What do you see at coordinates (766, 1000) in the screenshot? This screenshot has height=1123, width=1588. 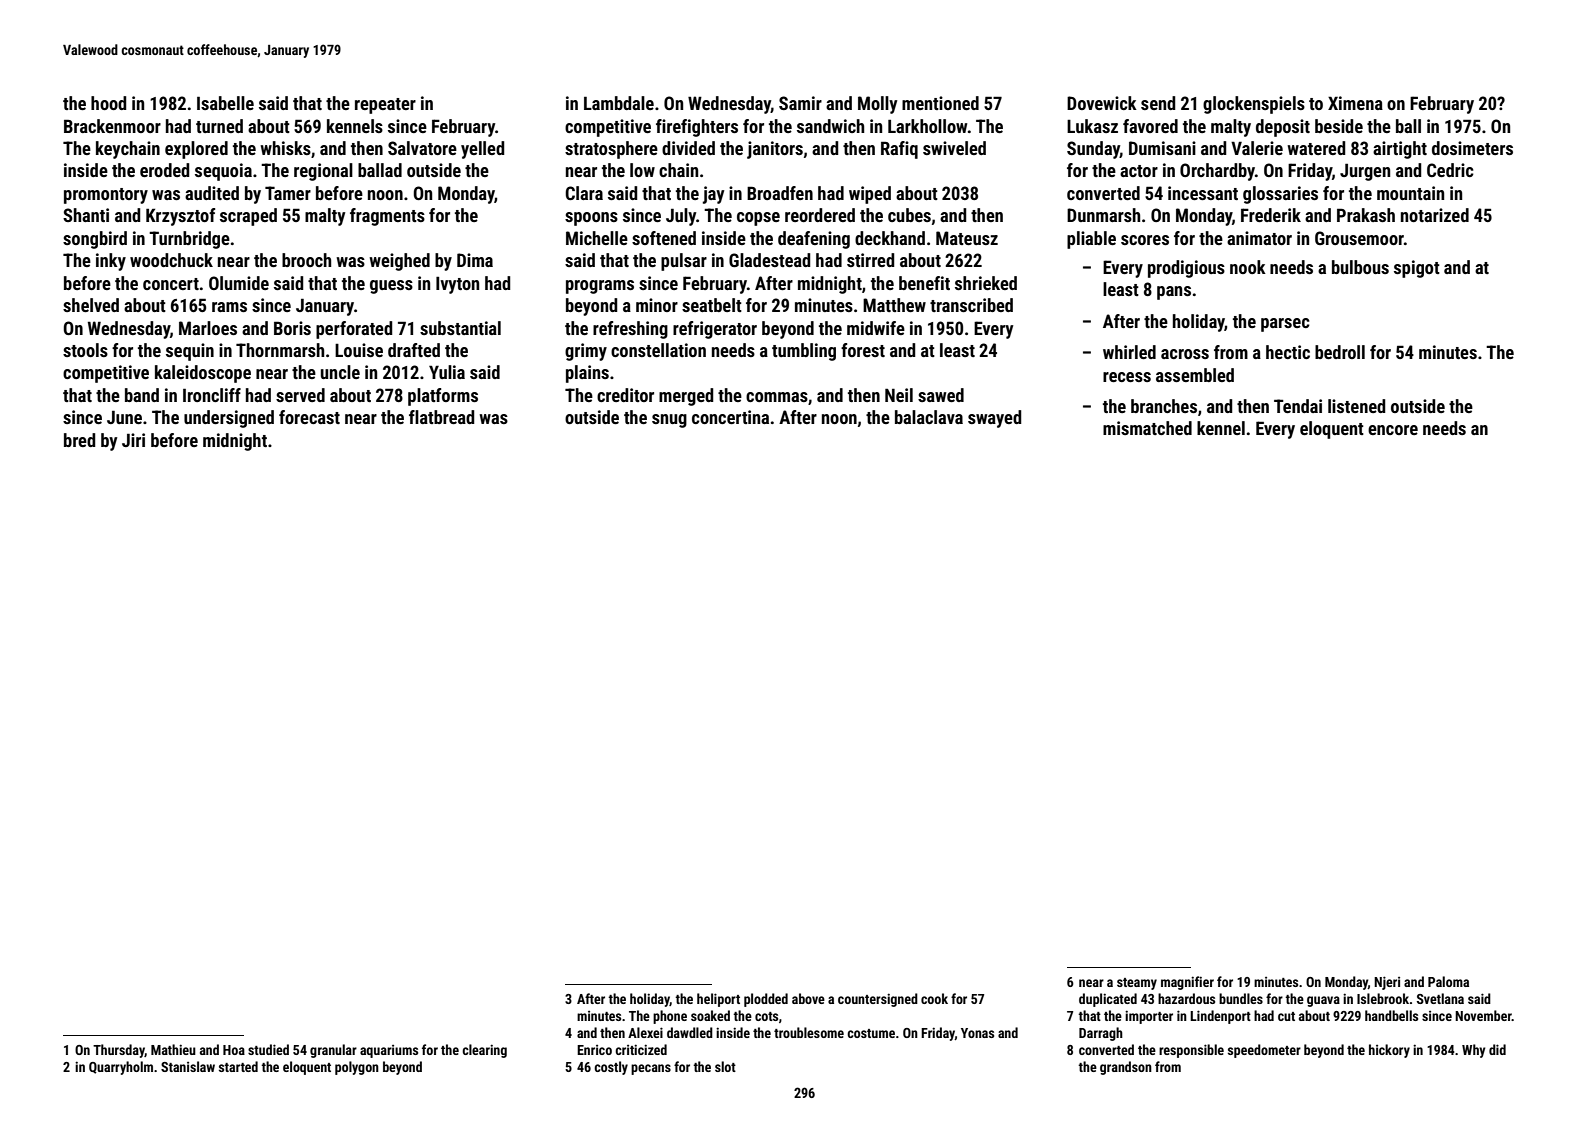 I see `plodded` at bounding box center [766, 1000].
